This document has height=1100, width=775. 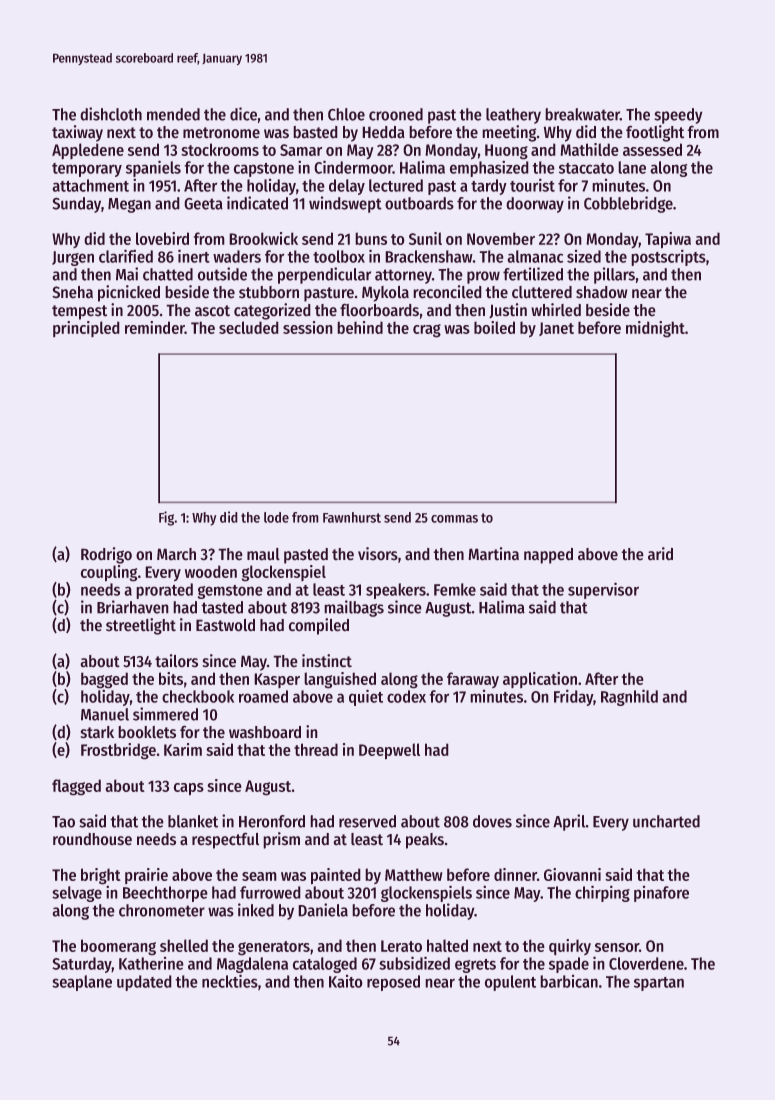 I want to click on meeting, so click(x=509, y=133).
